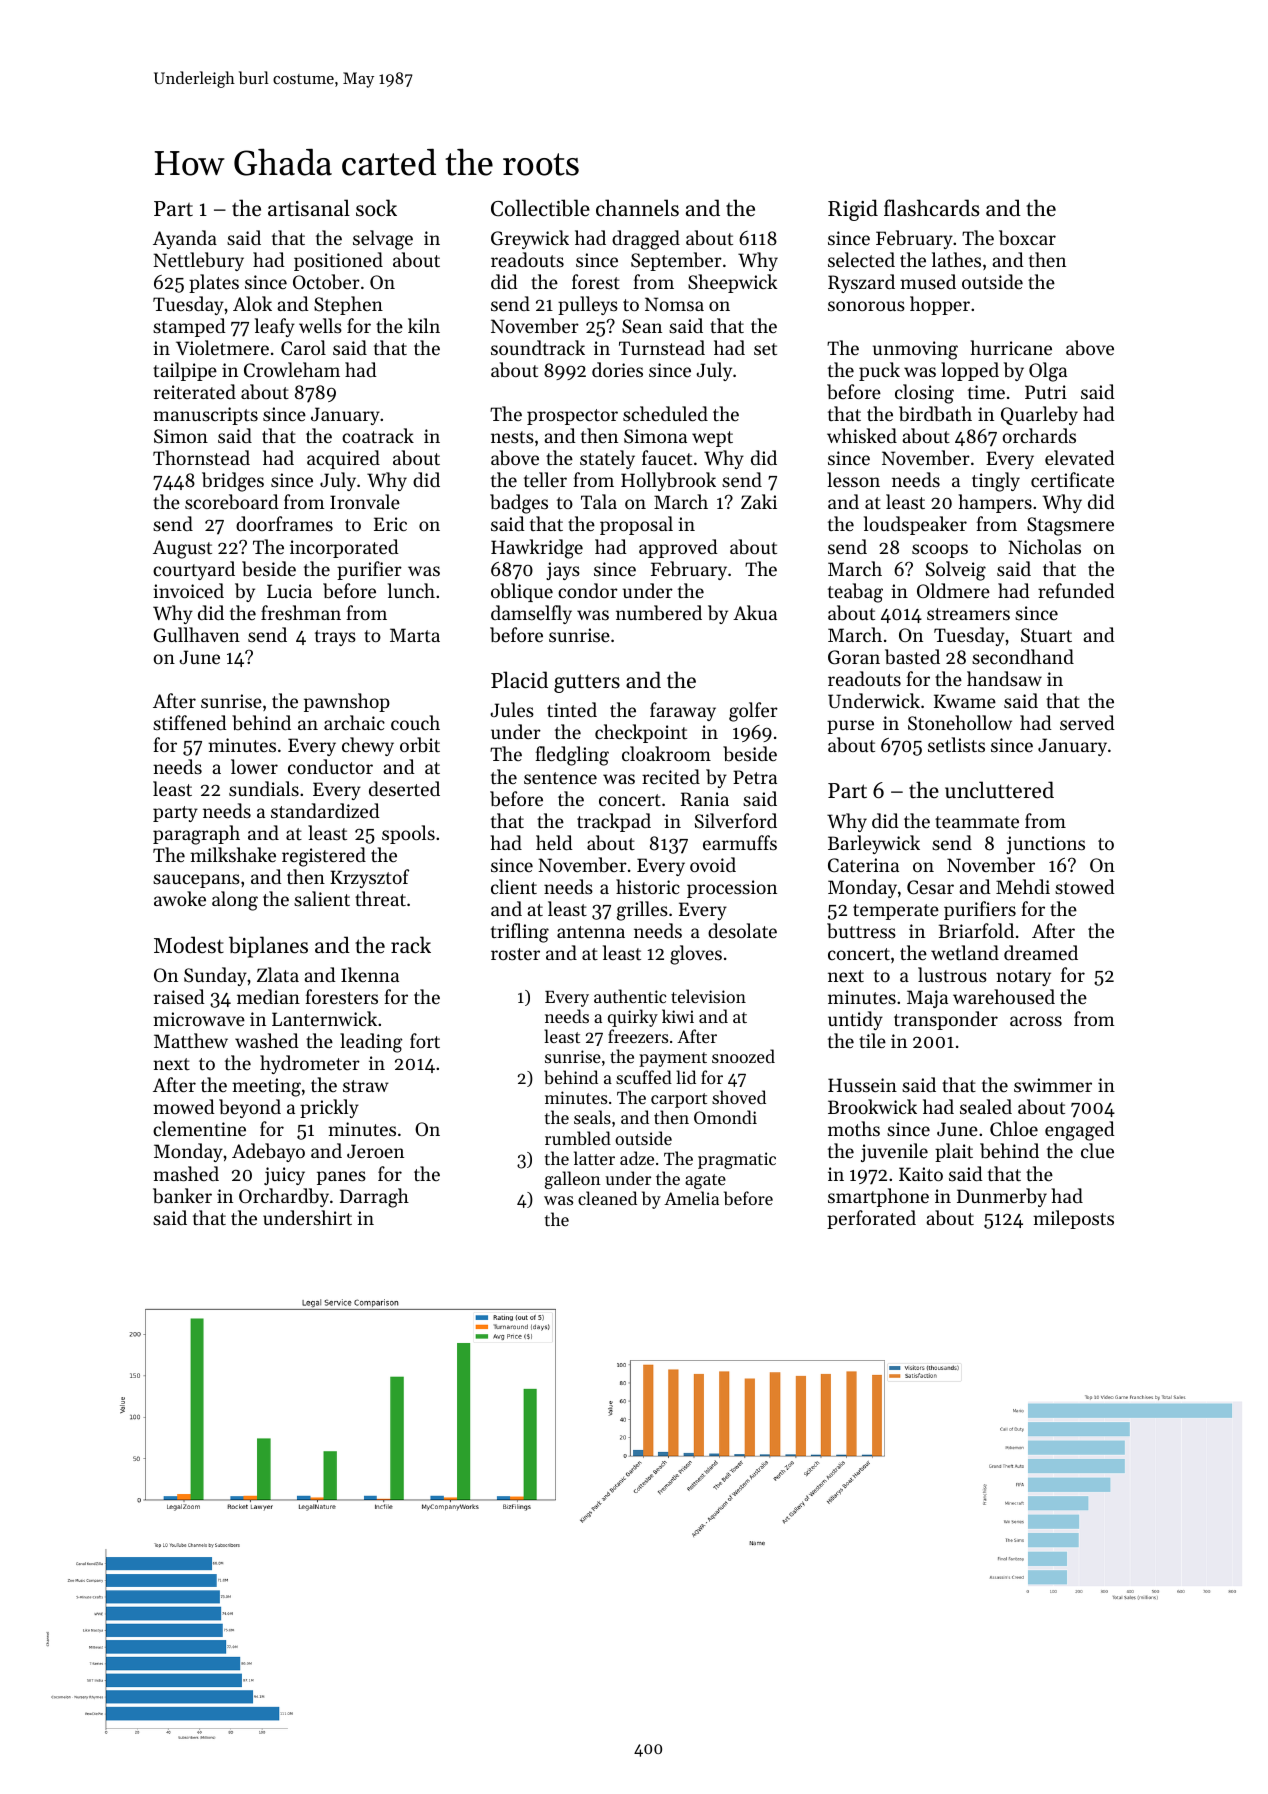 This page has height=1794, width=1268. Describe the element at coordinates (617, 369) in the page. I see `dories` at that location.
